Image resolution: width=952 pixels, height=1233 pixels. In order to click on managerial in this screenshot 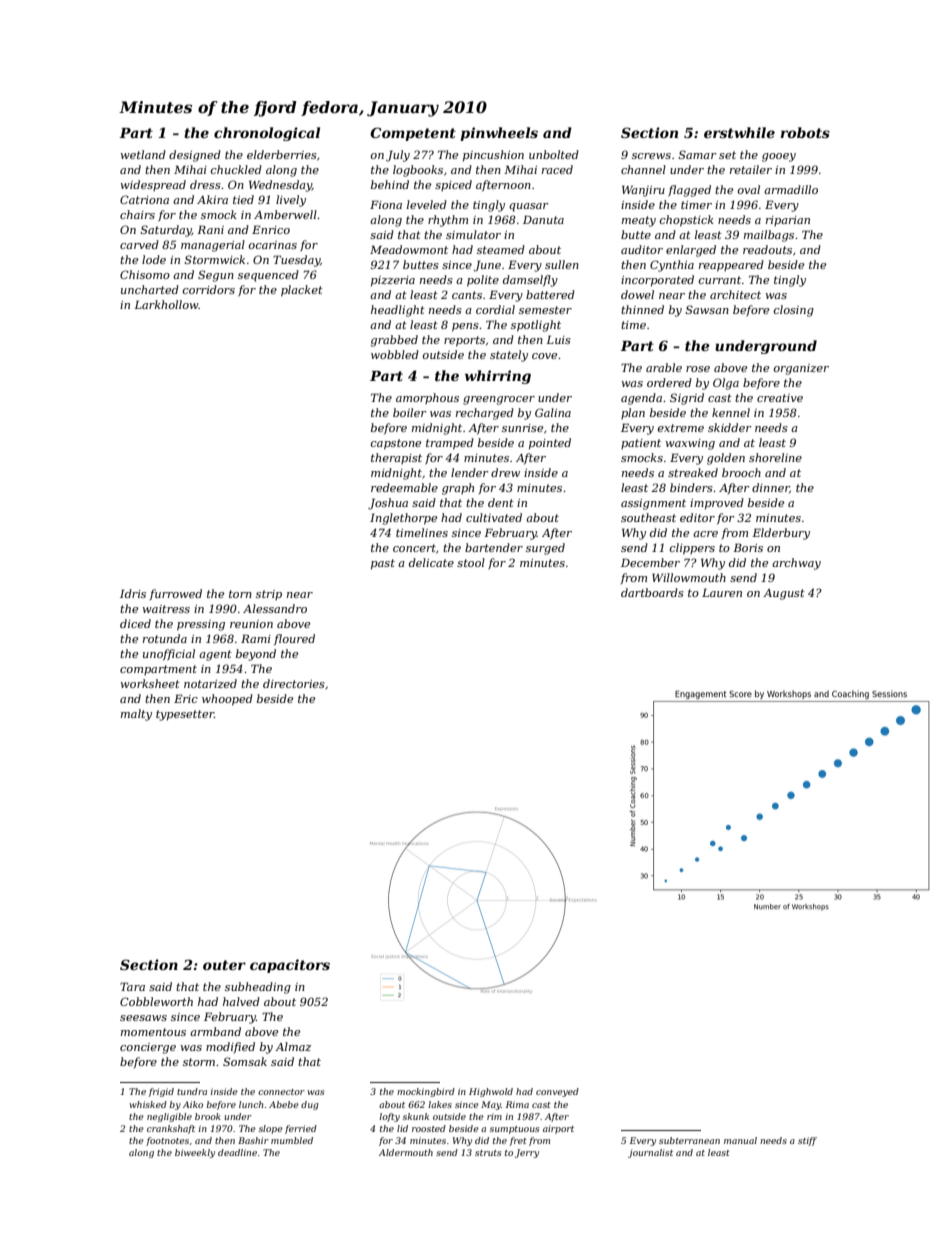, I will do `click(213, 246)`.
